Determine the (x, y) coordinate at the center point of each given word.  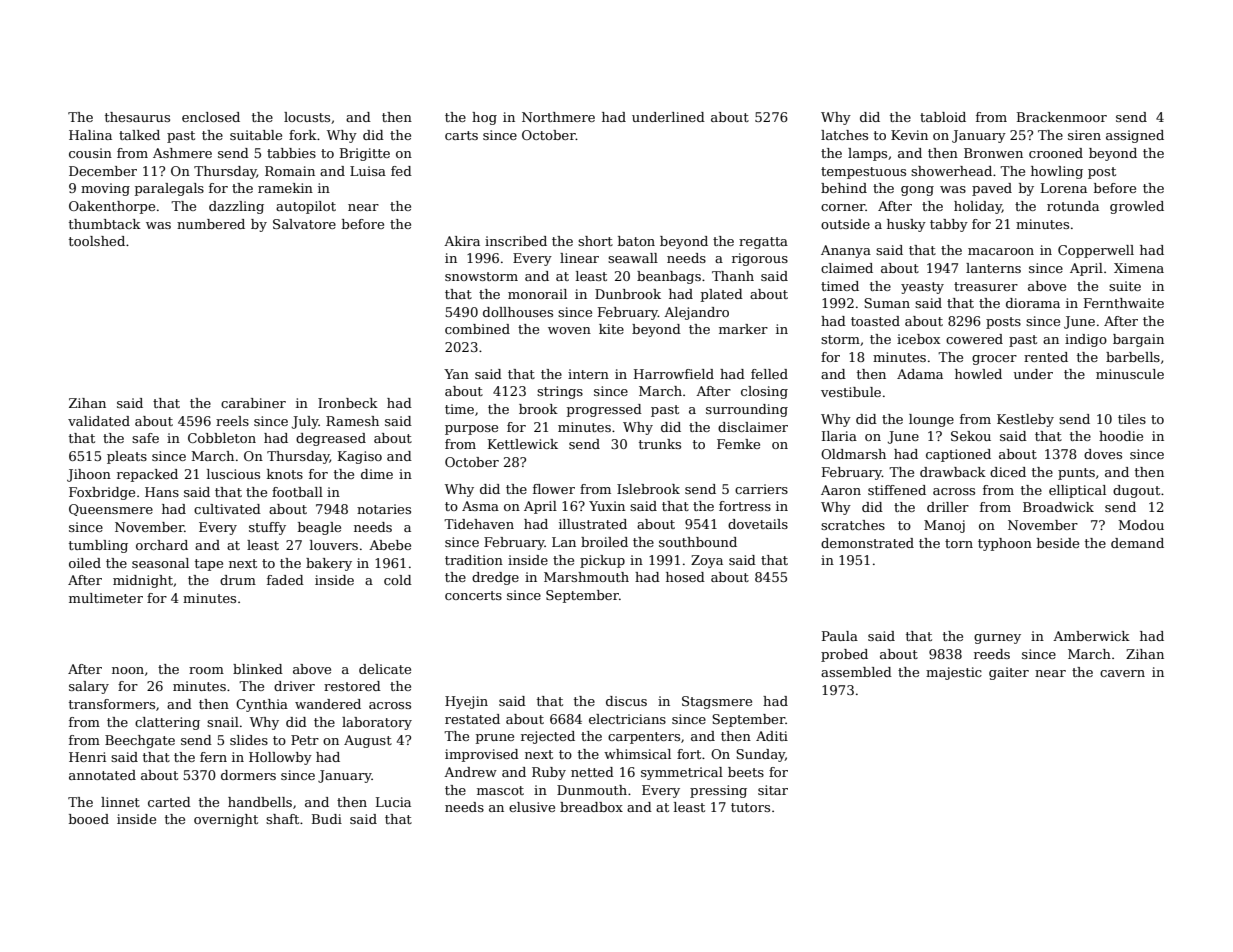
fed (401, 171)
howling (1057, 172)
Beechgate (140, 741)
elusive (532, 807)
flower (554, 489)
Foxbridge (102, 493)
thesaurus (137, 117)
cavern (1122, 673)
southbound (698, 542)
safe (145, 438)
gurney (997, 639)
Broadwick (1058, 507)
